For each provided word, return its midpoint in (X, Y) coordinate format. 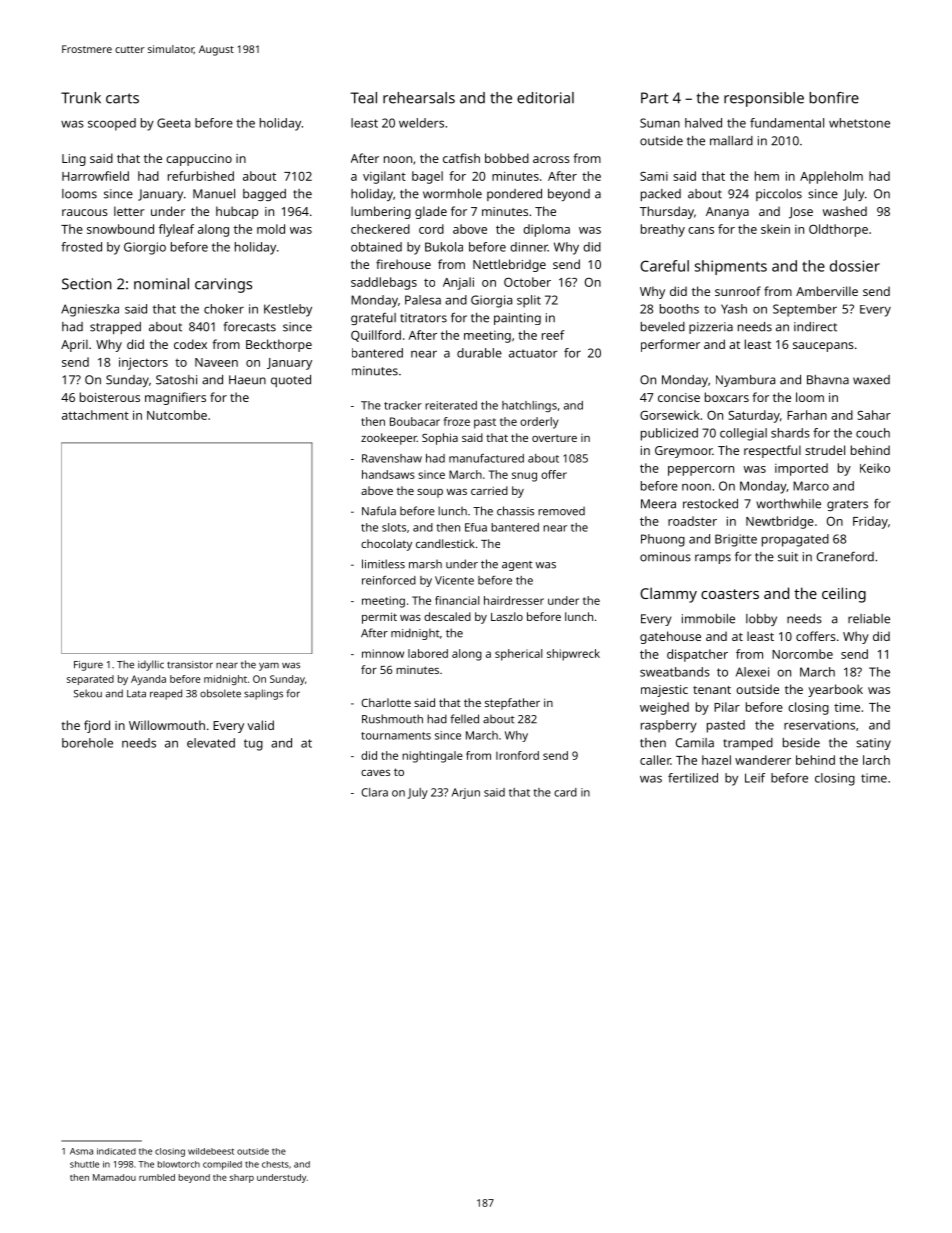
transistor (190, 665)
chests (275, 1164)
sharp (242, 1178)
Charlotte (386, 702)
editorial (545, 98)
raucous (85, 212)
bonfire (834, 98)
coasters (730, 594)
